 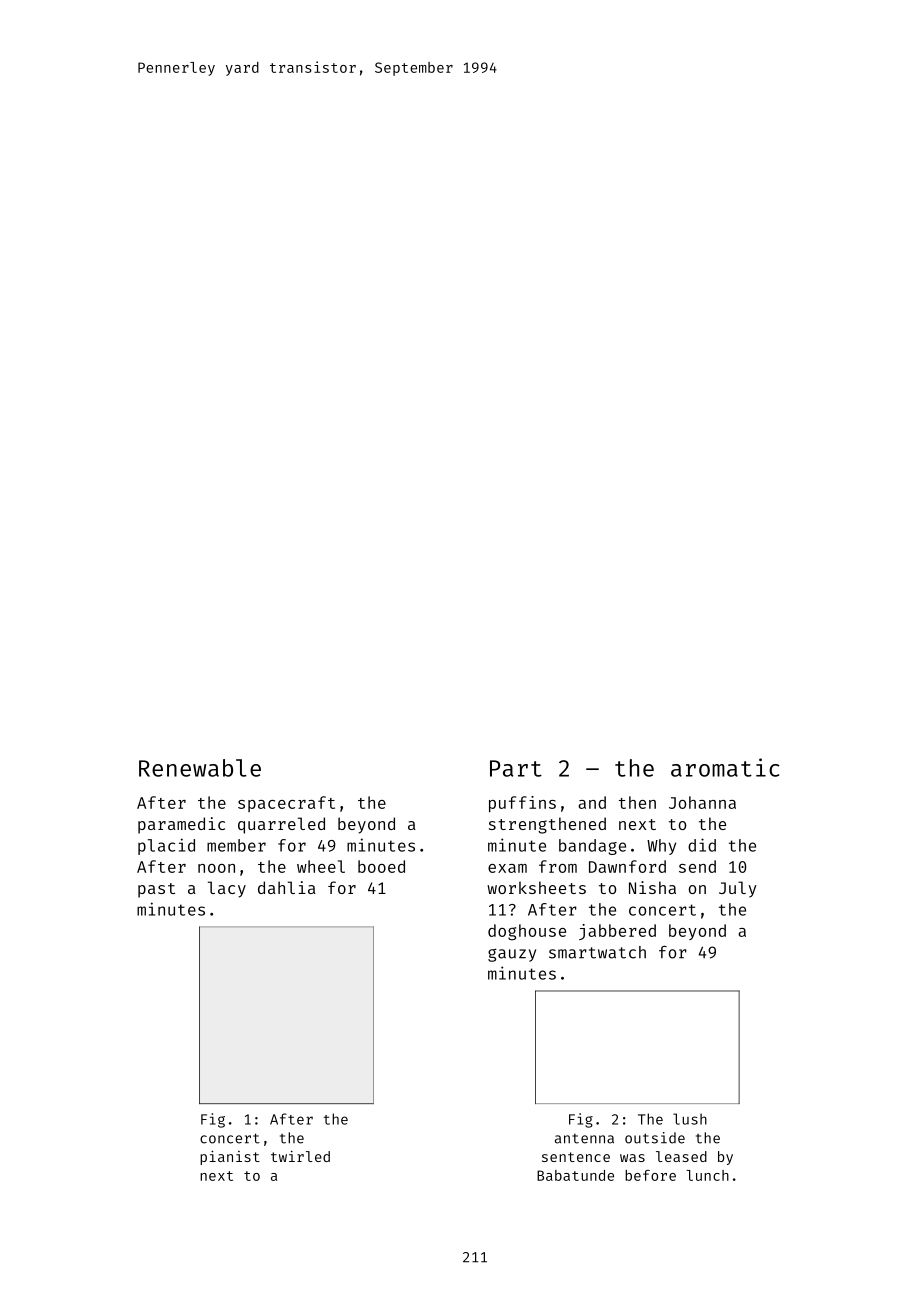 What do you see at coordinates (597, 952) in the document?
I see `smartwatch` at bounding box center [597, 952].
